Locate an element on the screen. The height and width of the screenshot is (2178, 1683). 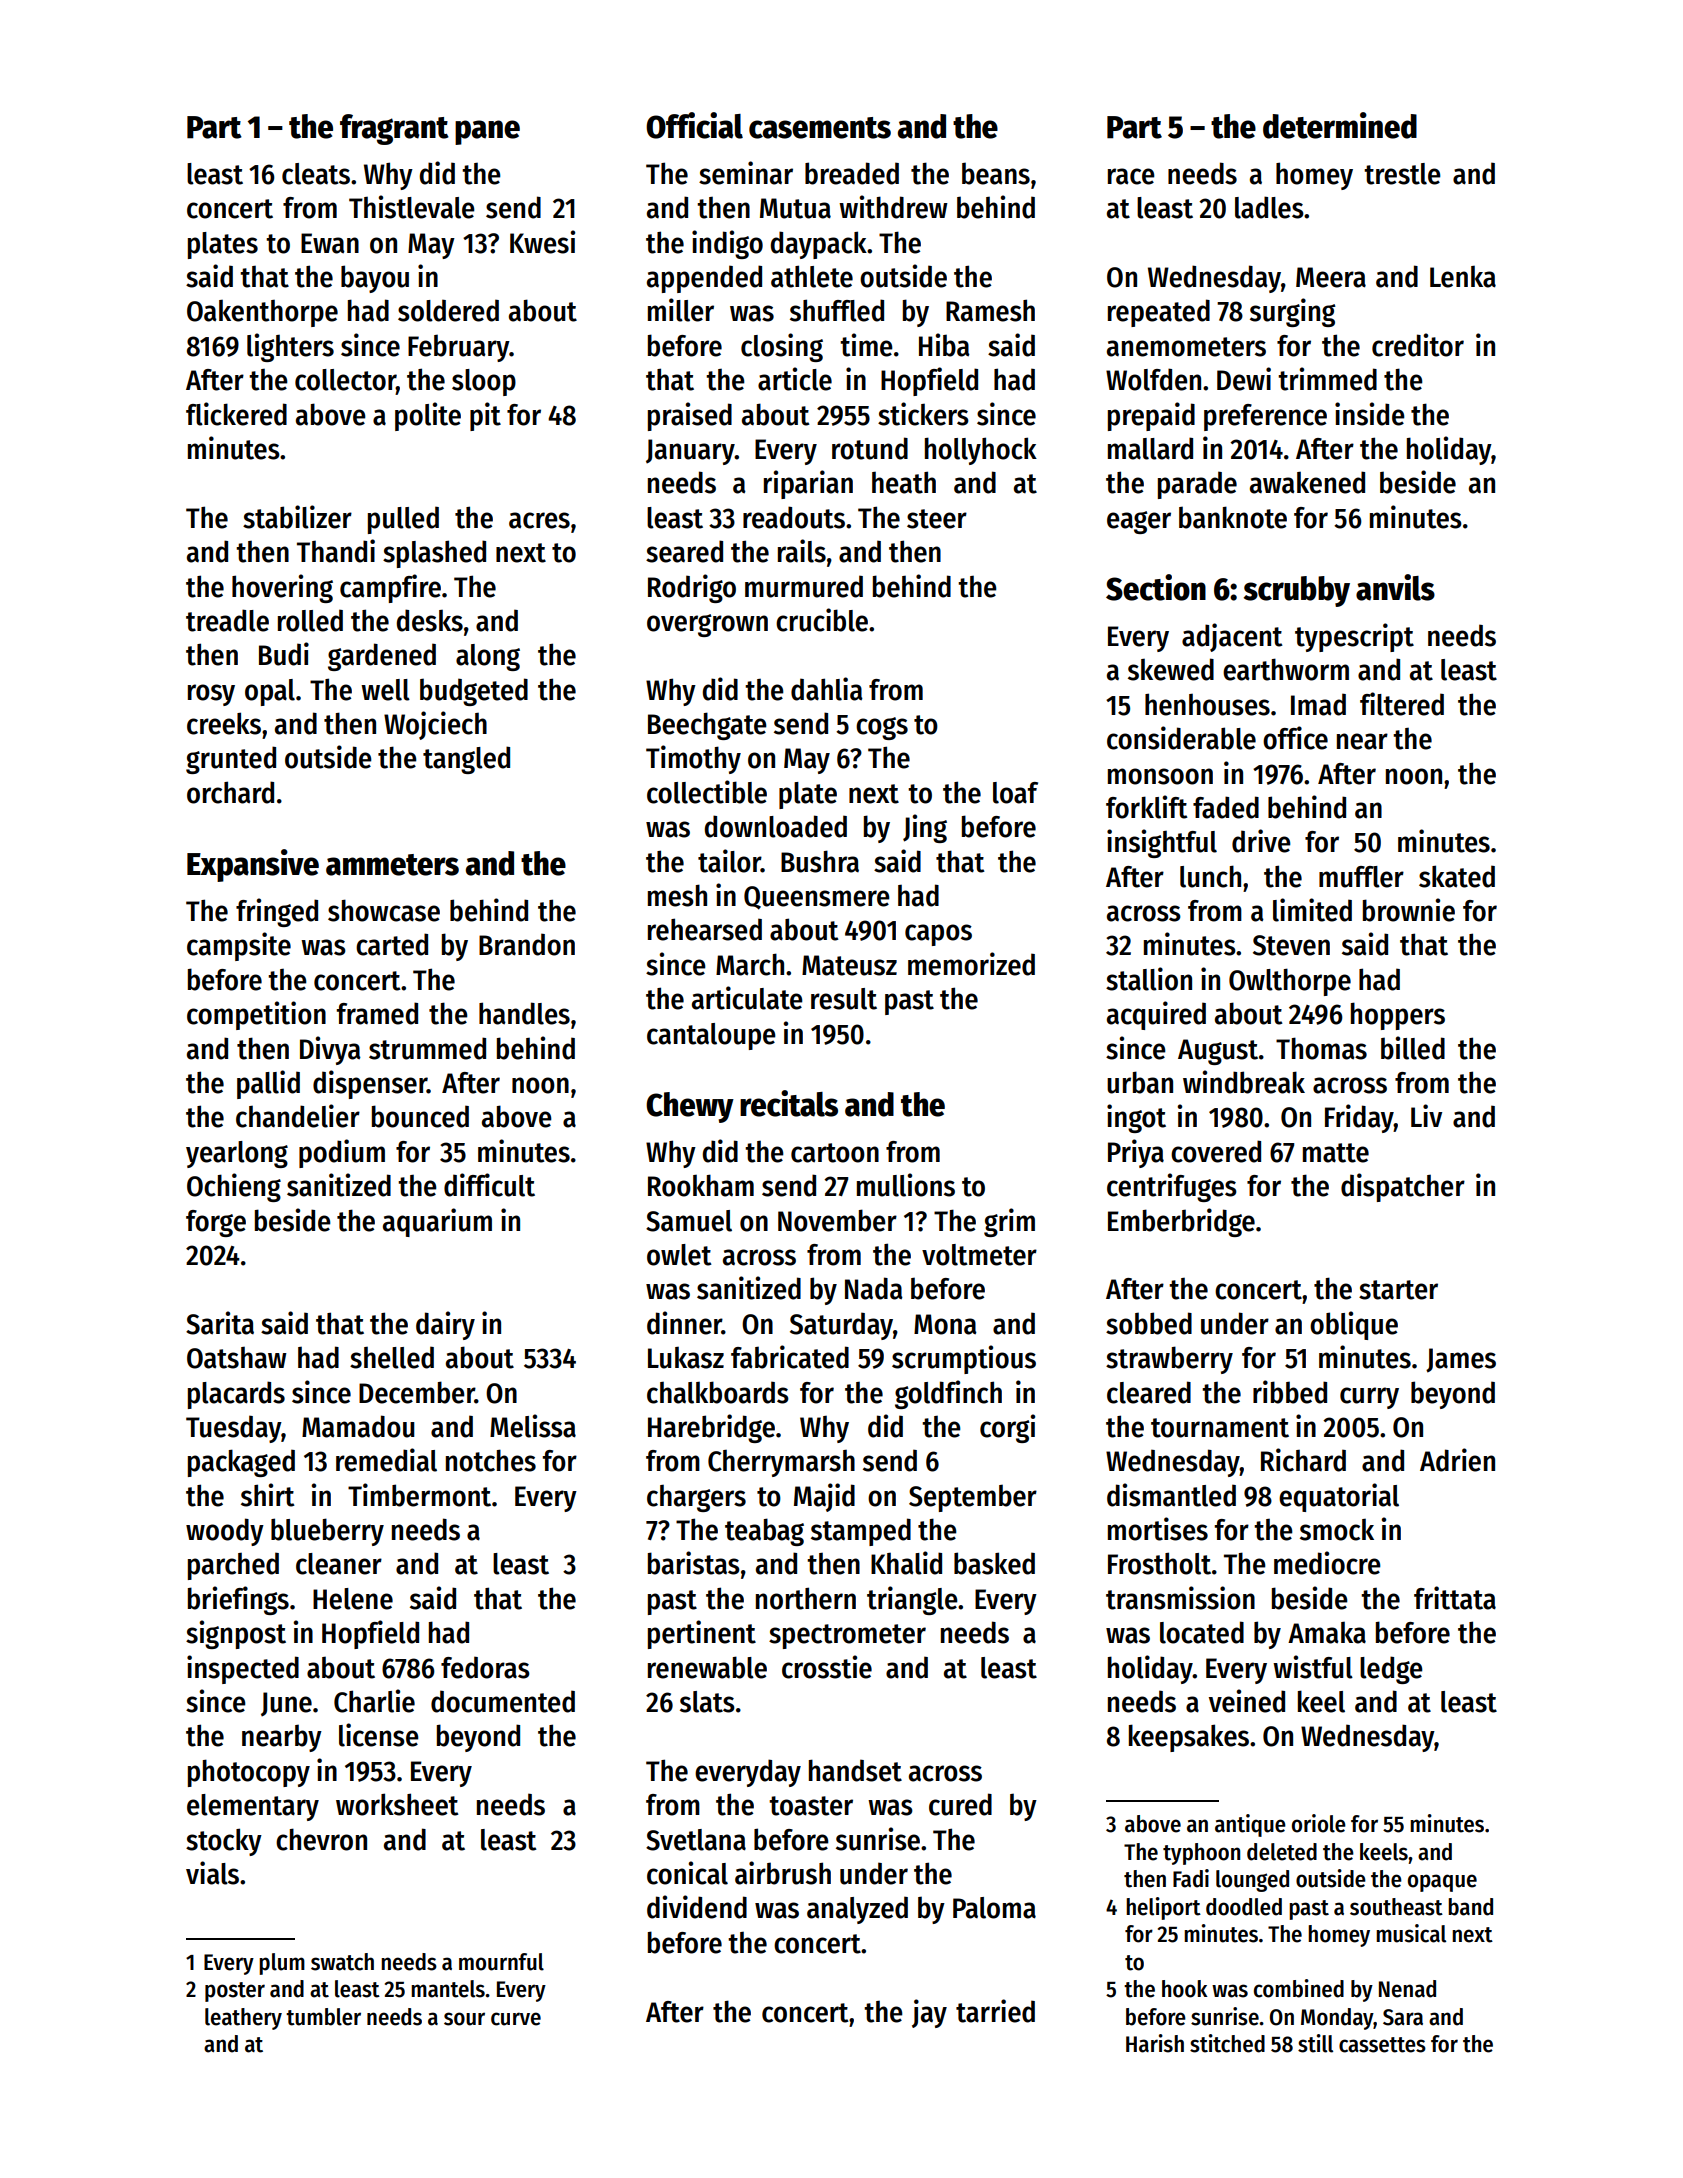
photocopy is located at coordinates (249, 1773).
